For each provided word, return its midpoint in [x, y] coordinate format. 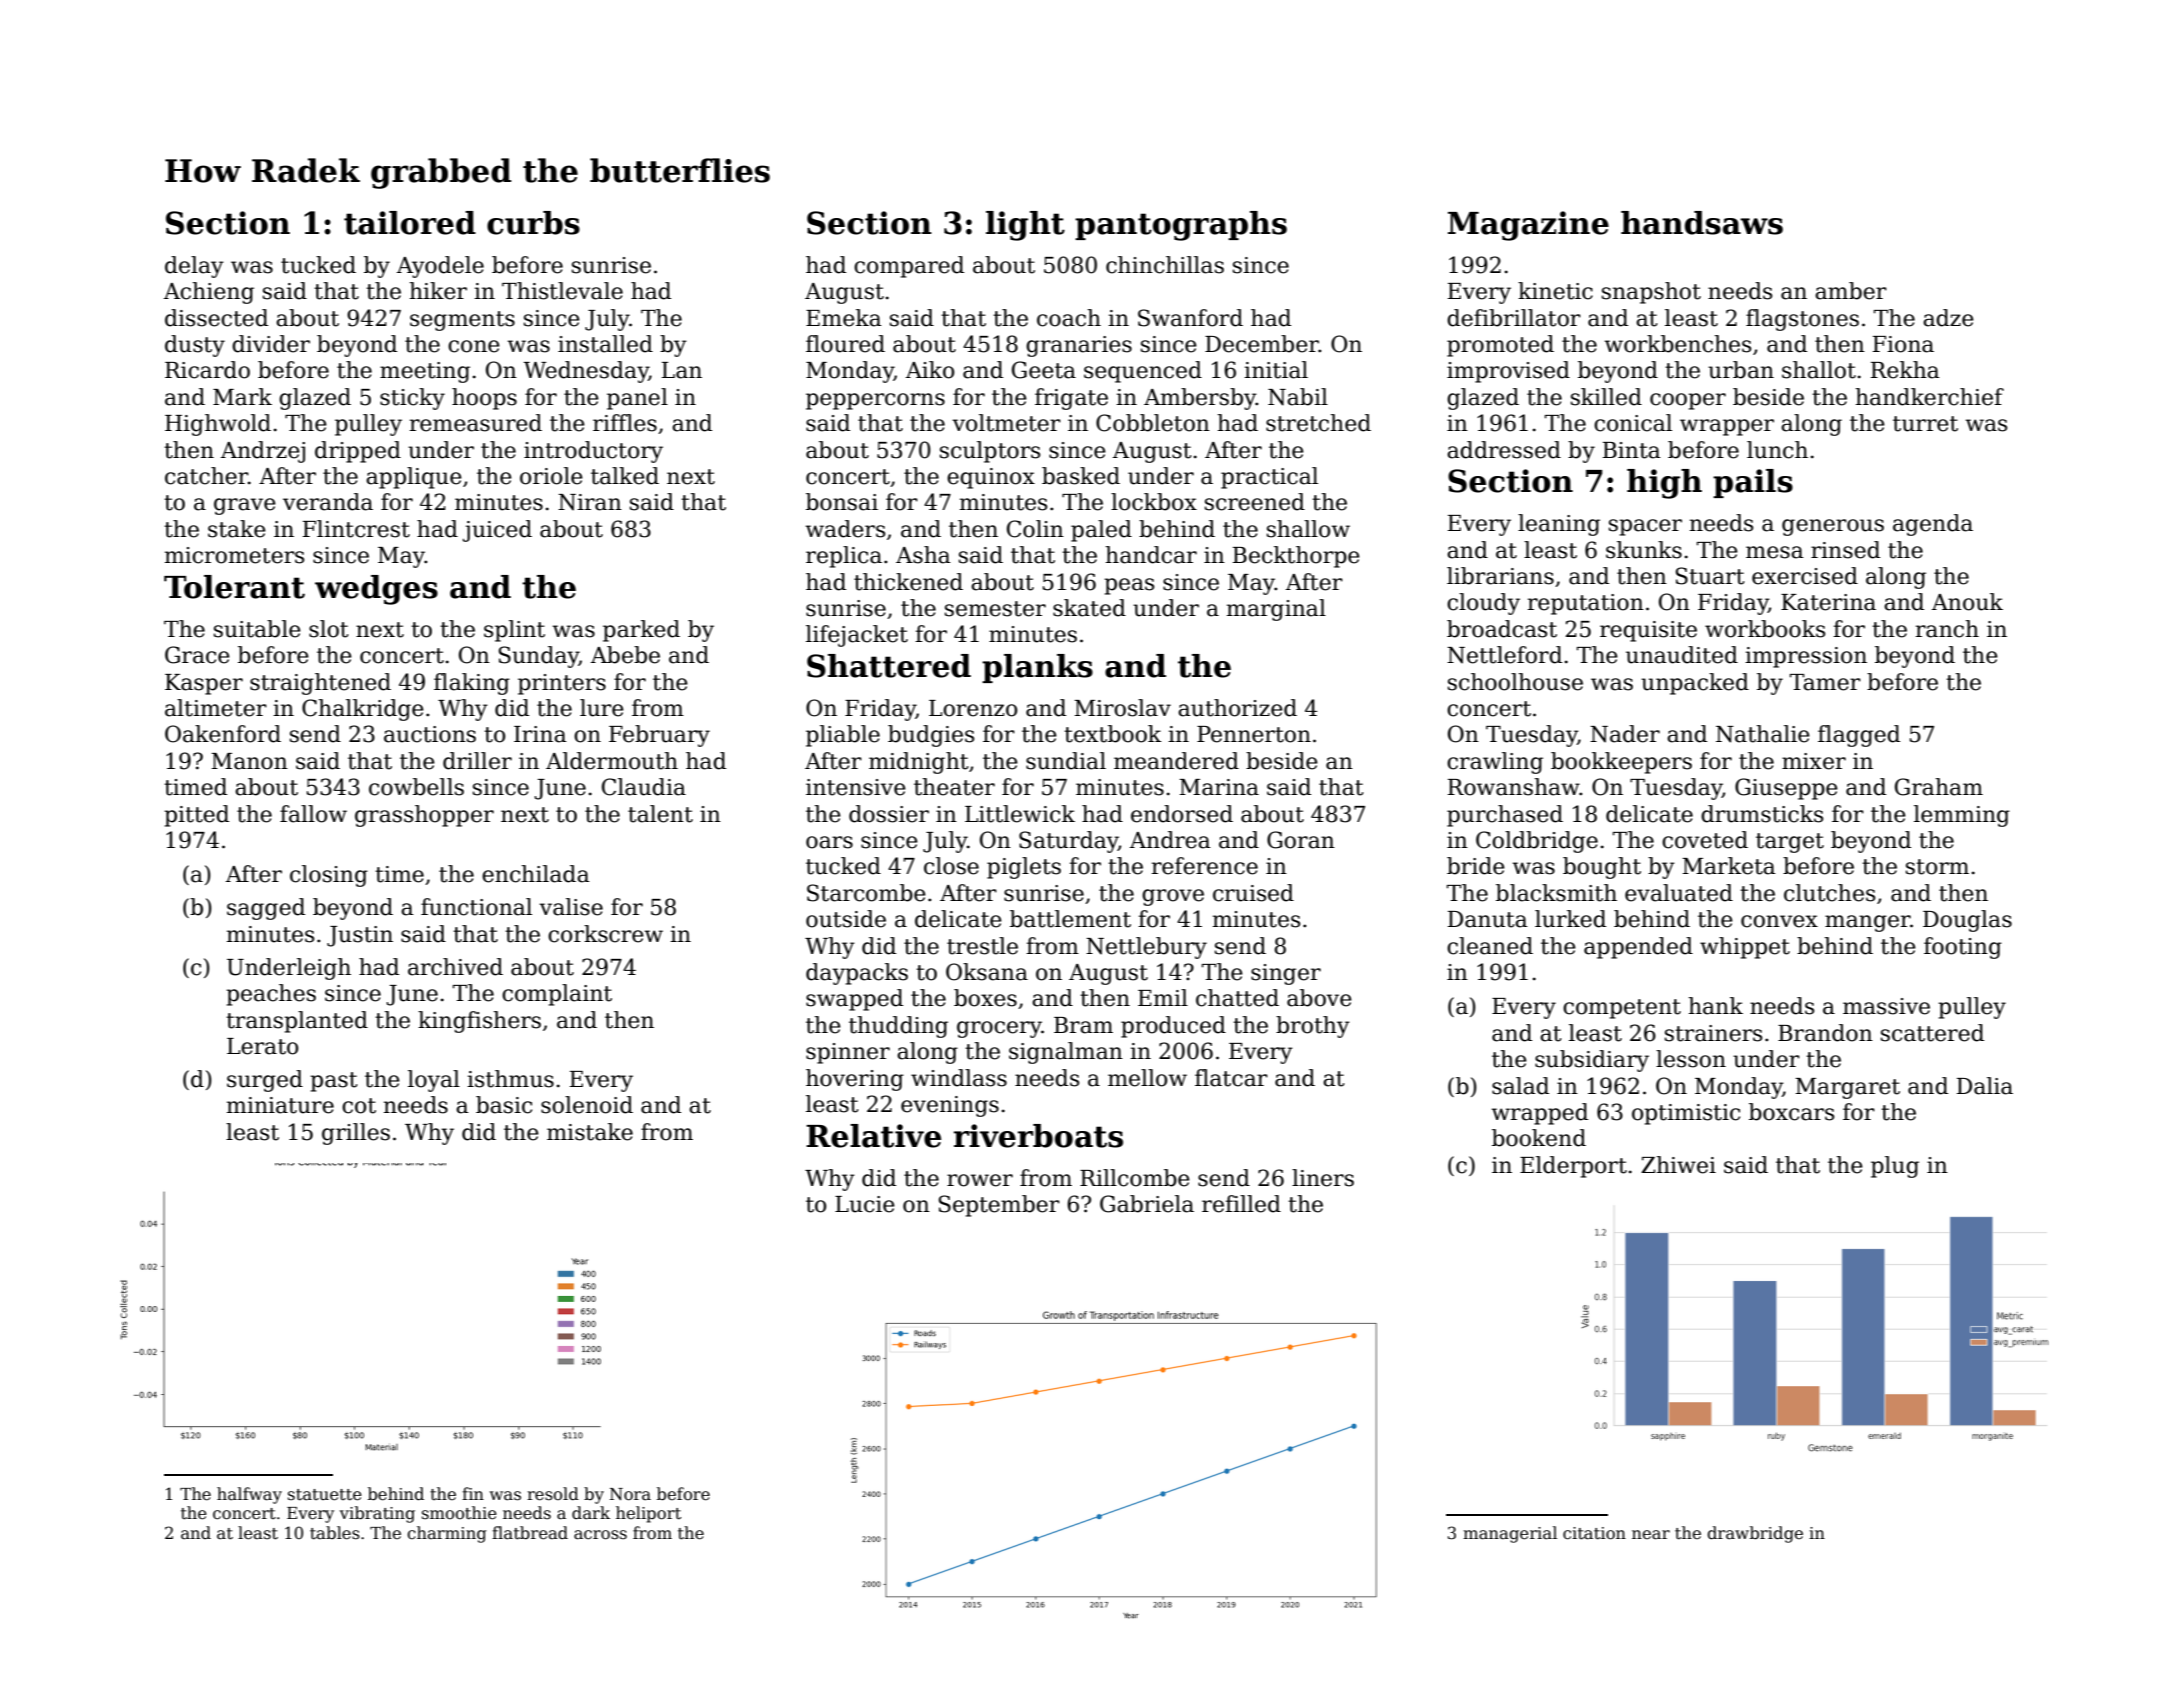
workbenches [1677, 344]
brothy [1313, 1027]
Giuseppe [1786, 789]
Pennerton [1254, 734]
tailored [410, 223]
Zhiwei [1678, 1165]
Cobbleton [1153, 423]
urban [1741, 370]
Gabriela [1147, 1204]
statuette [325, 1495]
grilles [356, 1134]
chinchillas [1165, 265]
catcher [206, 476]
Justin [360, 936]
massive [1886, 1006]
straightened [320, 684]
